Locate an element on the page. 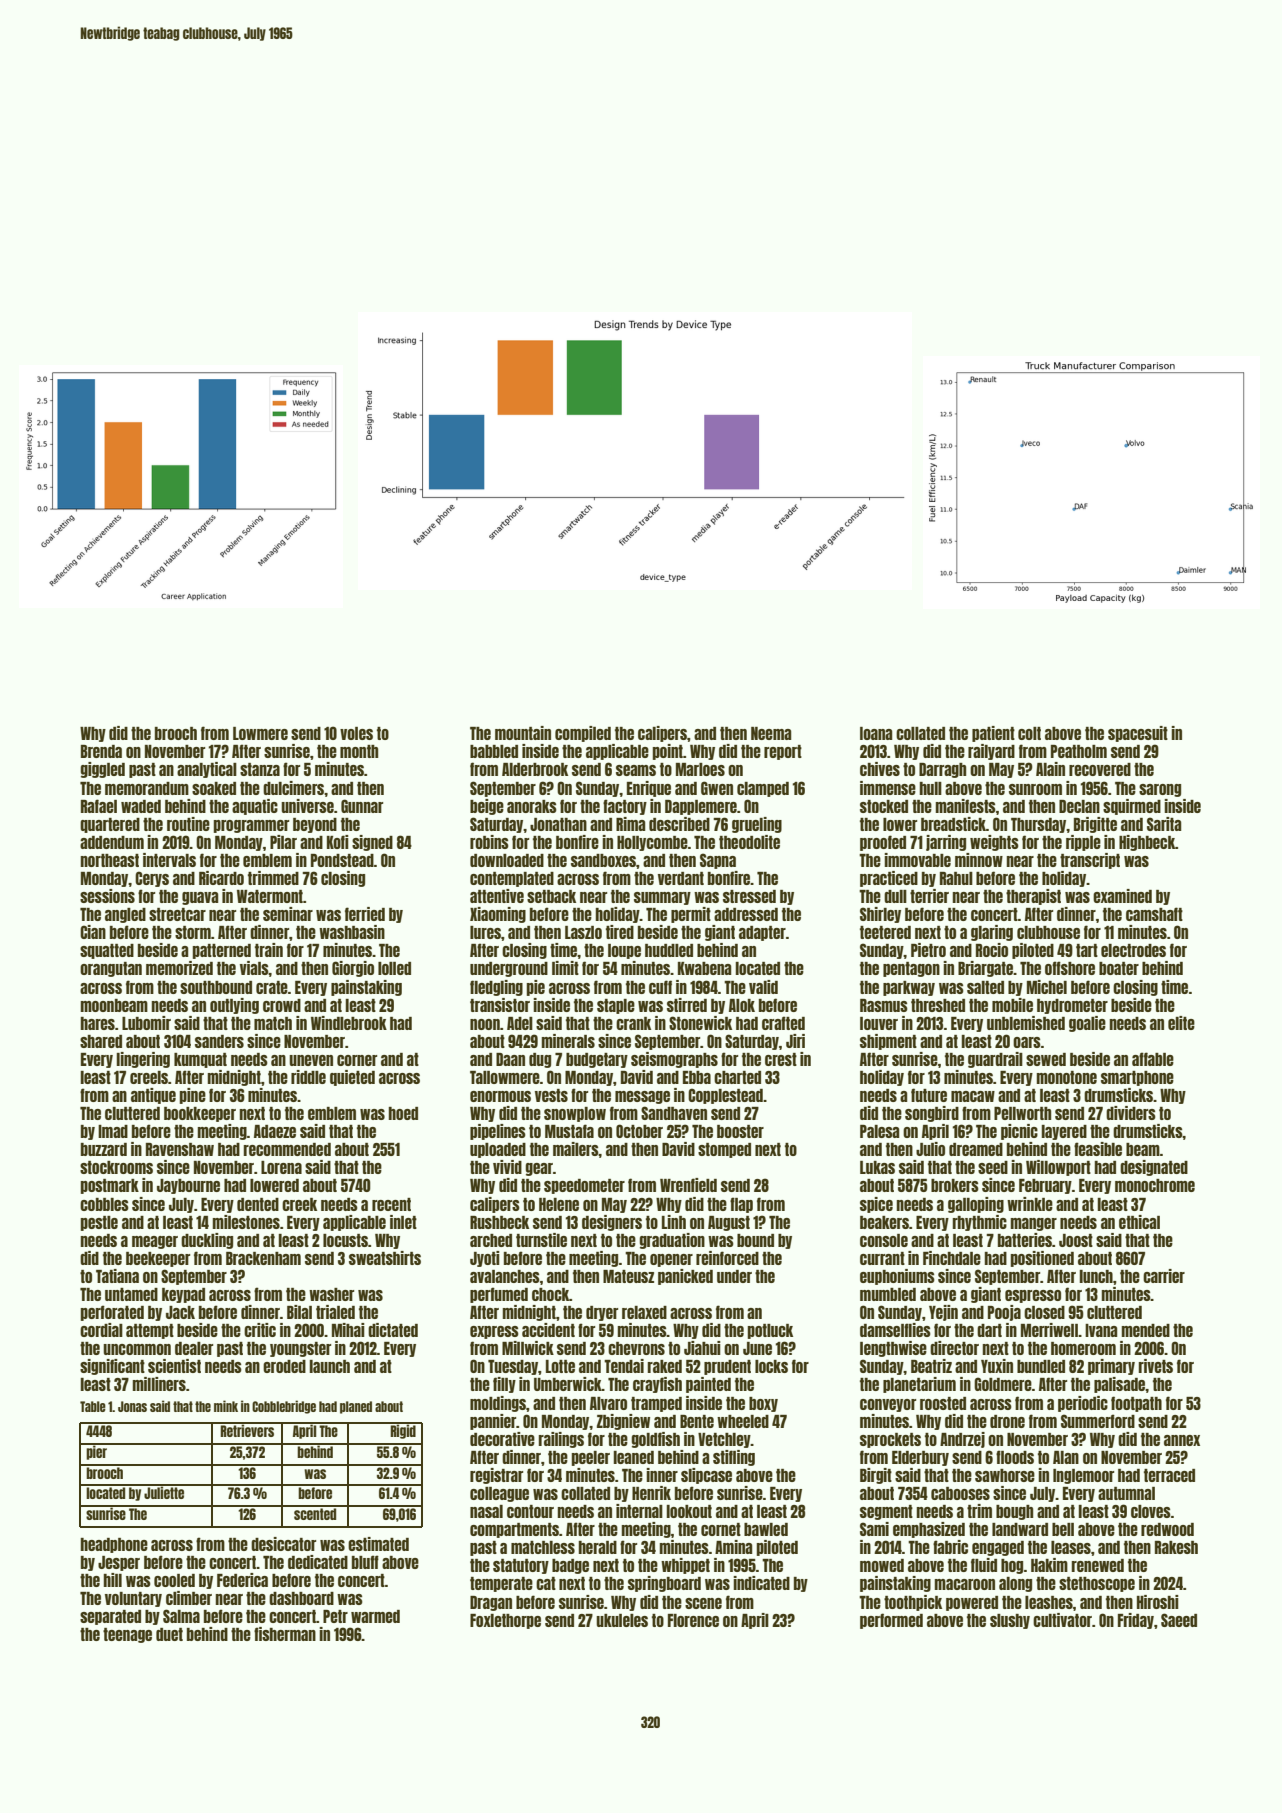 Image resolution: width=1282 pixels, height=1813 pixels. separated is located at coordinates (110, 1617).
